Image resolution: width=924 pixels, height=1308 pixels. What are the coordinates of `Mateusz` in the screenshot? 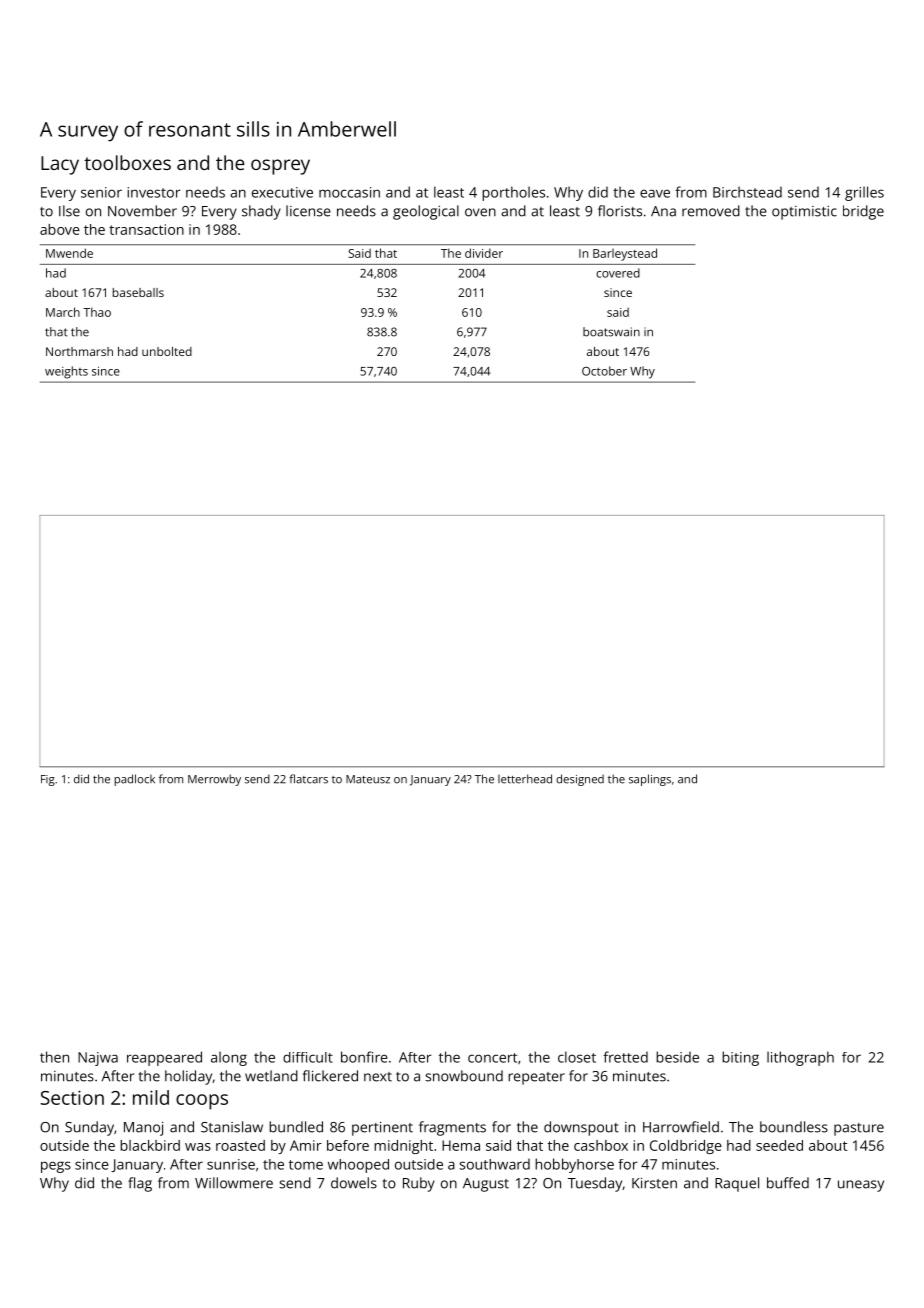 It's located at (368, 779).
